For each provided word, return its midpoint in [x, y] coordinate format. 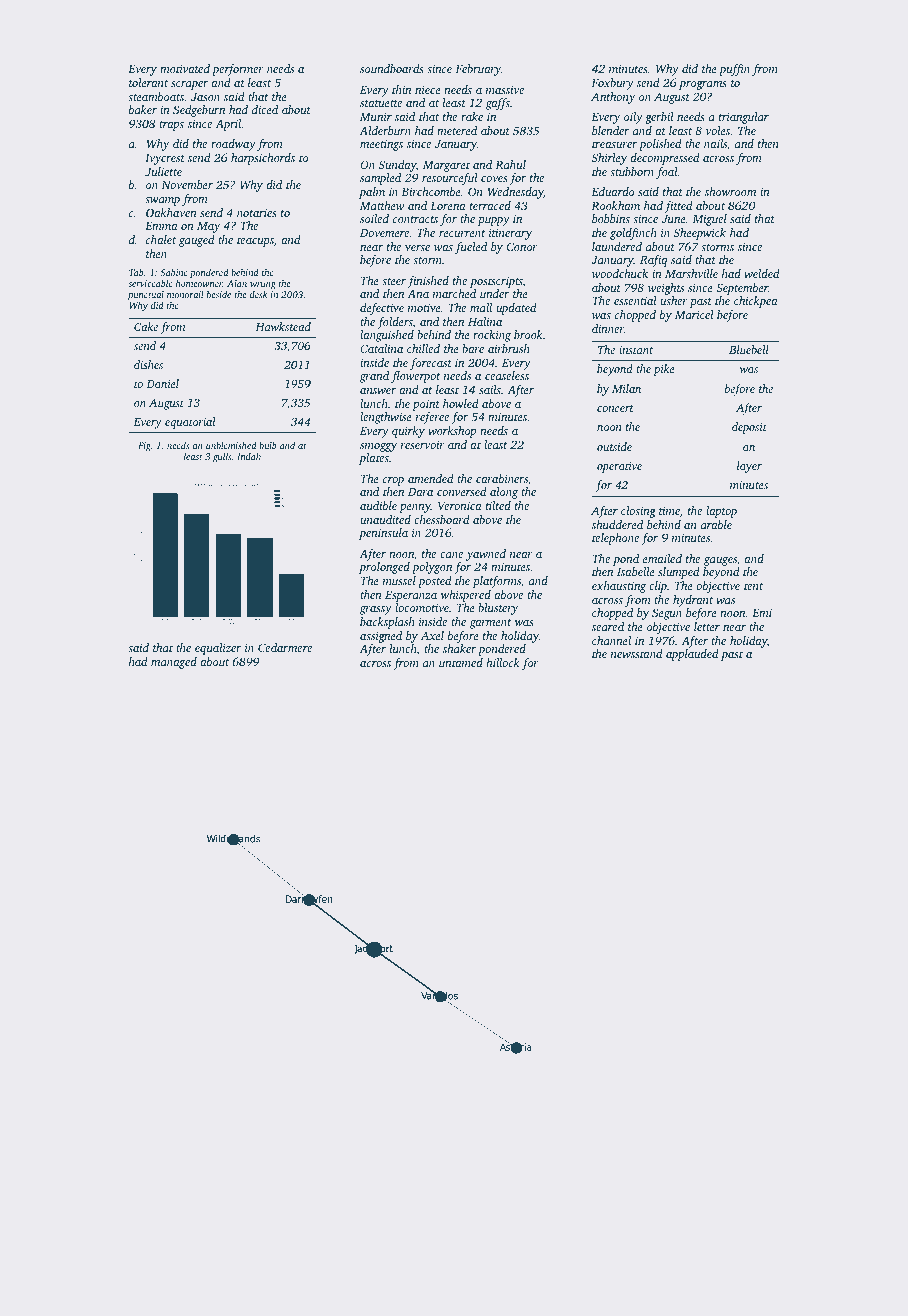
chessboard [442, 519]
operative [619, 467]
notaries [257, 212]
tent [753, 586]
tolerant [148, 82]
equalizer [218, 649]
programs [703, 85]
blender [610, 130]
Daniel [163, 383]
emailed [662, 558]
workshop [452, 432]
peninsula [383, 534]
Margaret [446, 166]
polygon [432, 568]
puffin [734, 70]
